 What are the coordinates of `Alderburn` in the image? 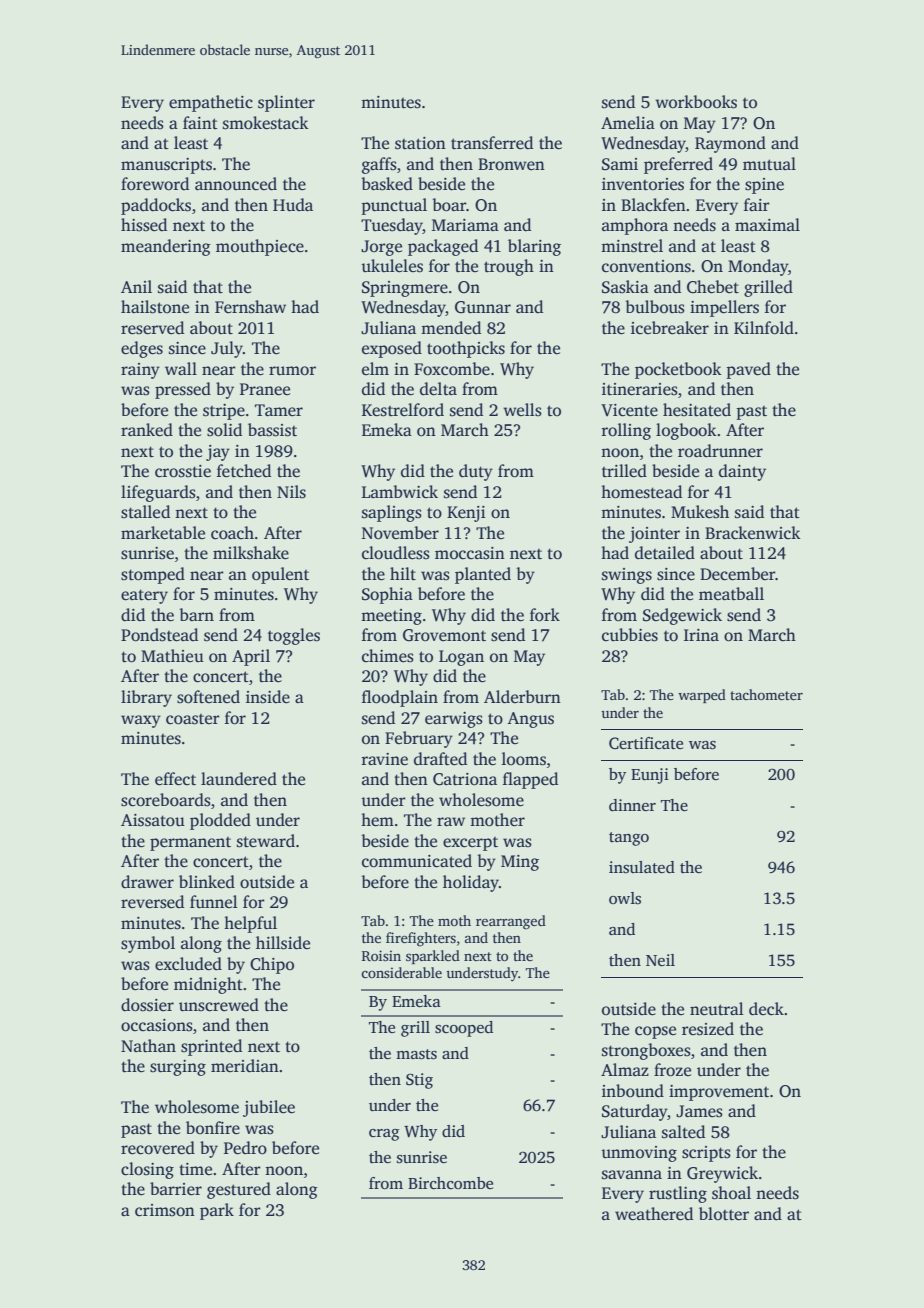 It's located at (522, 697).
